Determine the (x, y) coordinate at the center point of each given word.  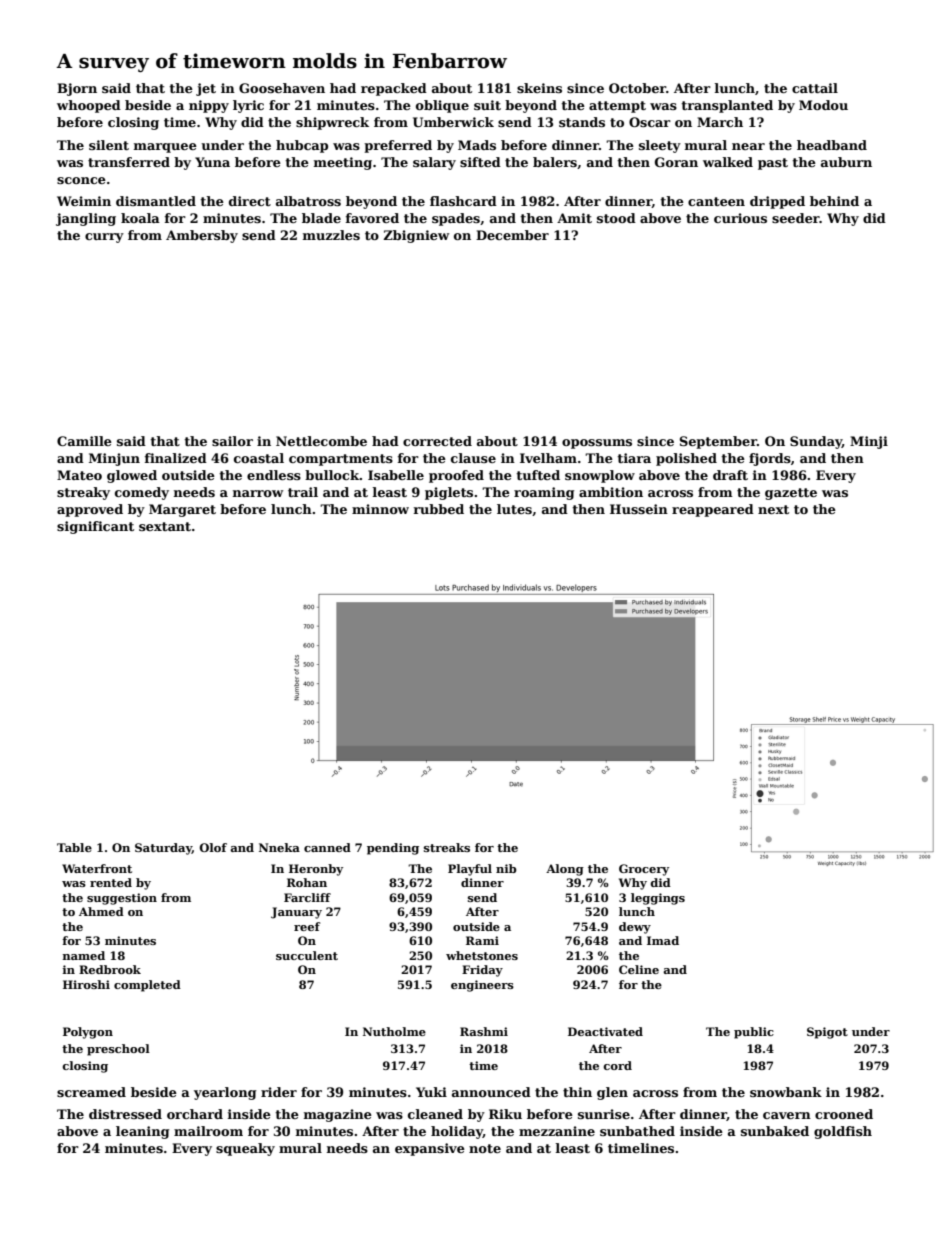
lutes (514, 509)
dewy (635, 928)
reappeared (713, 510)
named (84, 955)
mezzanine (557, 1131)
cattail (815, 88)
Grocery (644, 870)
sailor (232, 441)
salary (434, 163)
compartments (341, 460)
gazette (791, 494)
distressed (125, 1114)
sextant (165, 526)
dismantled (156, 201)
